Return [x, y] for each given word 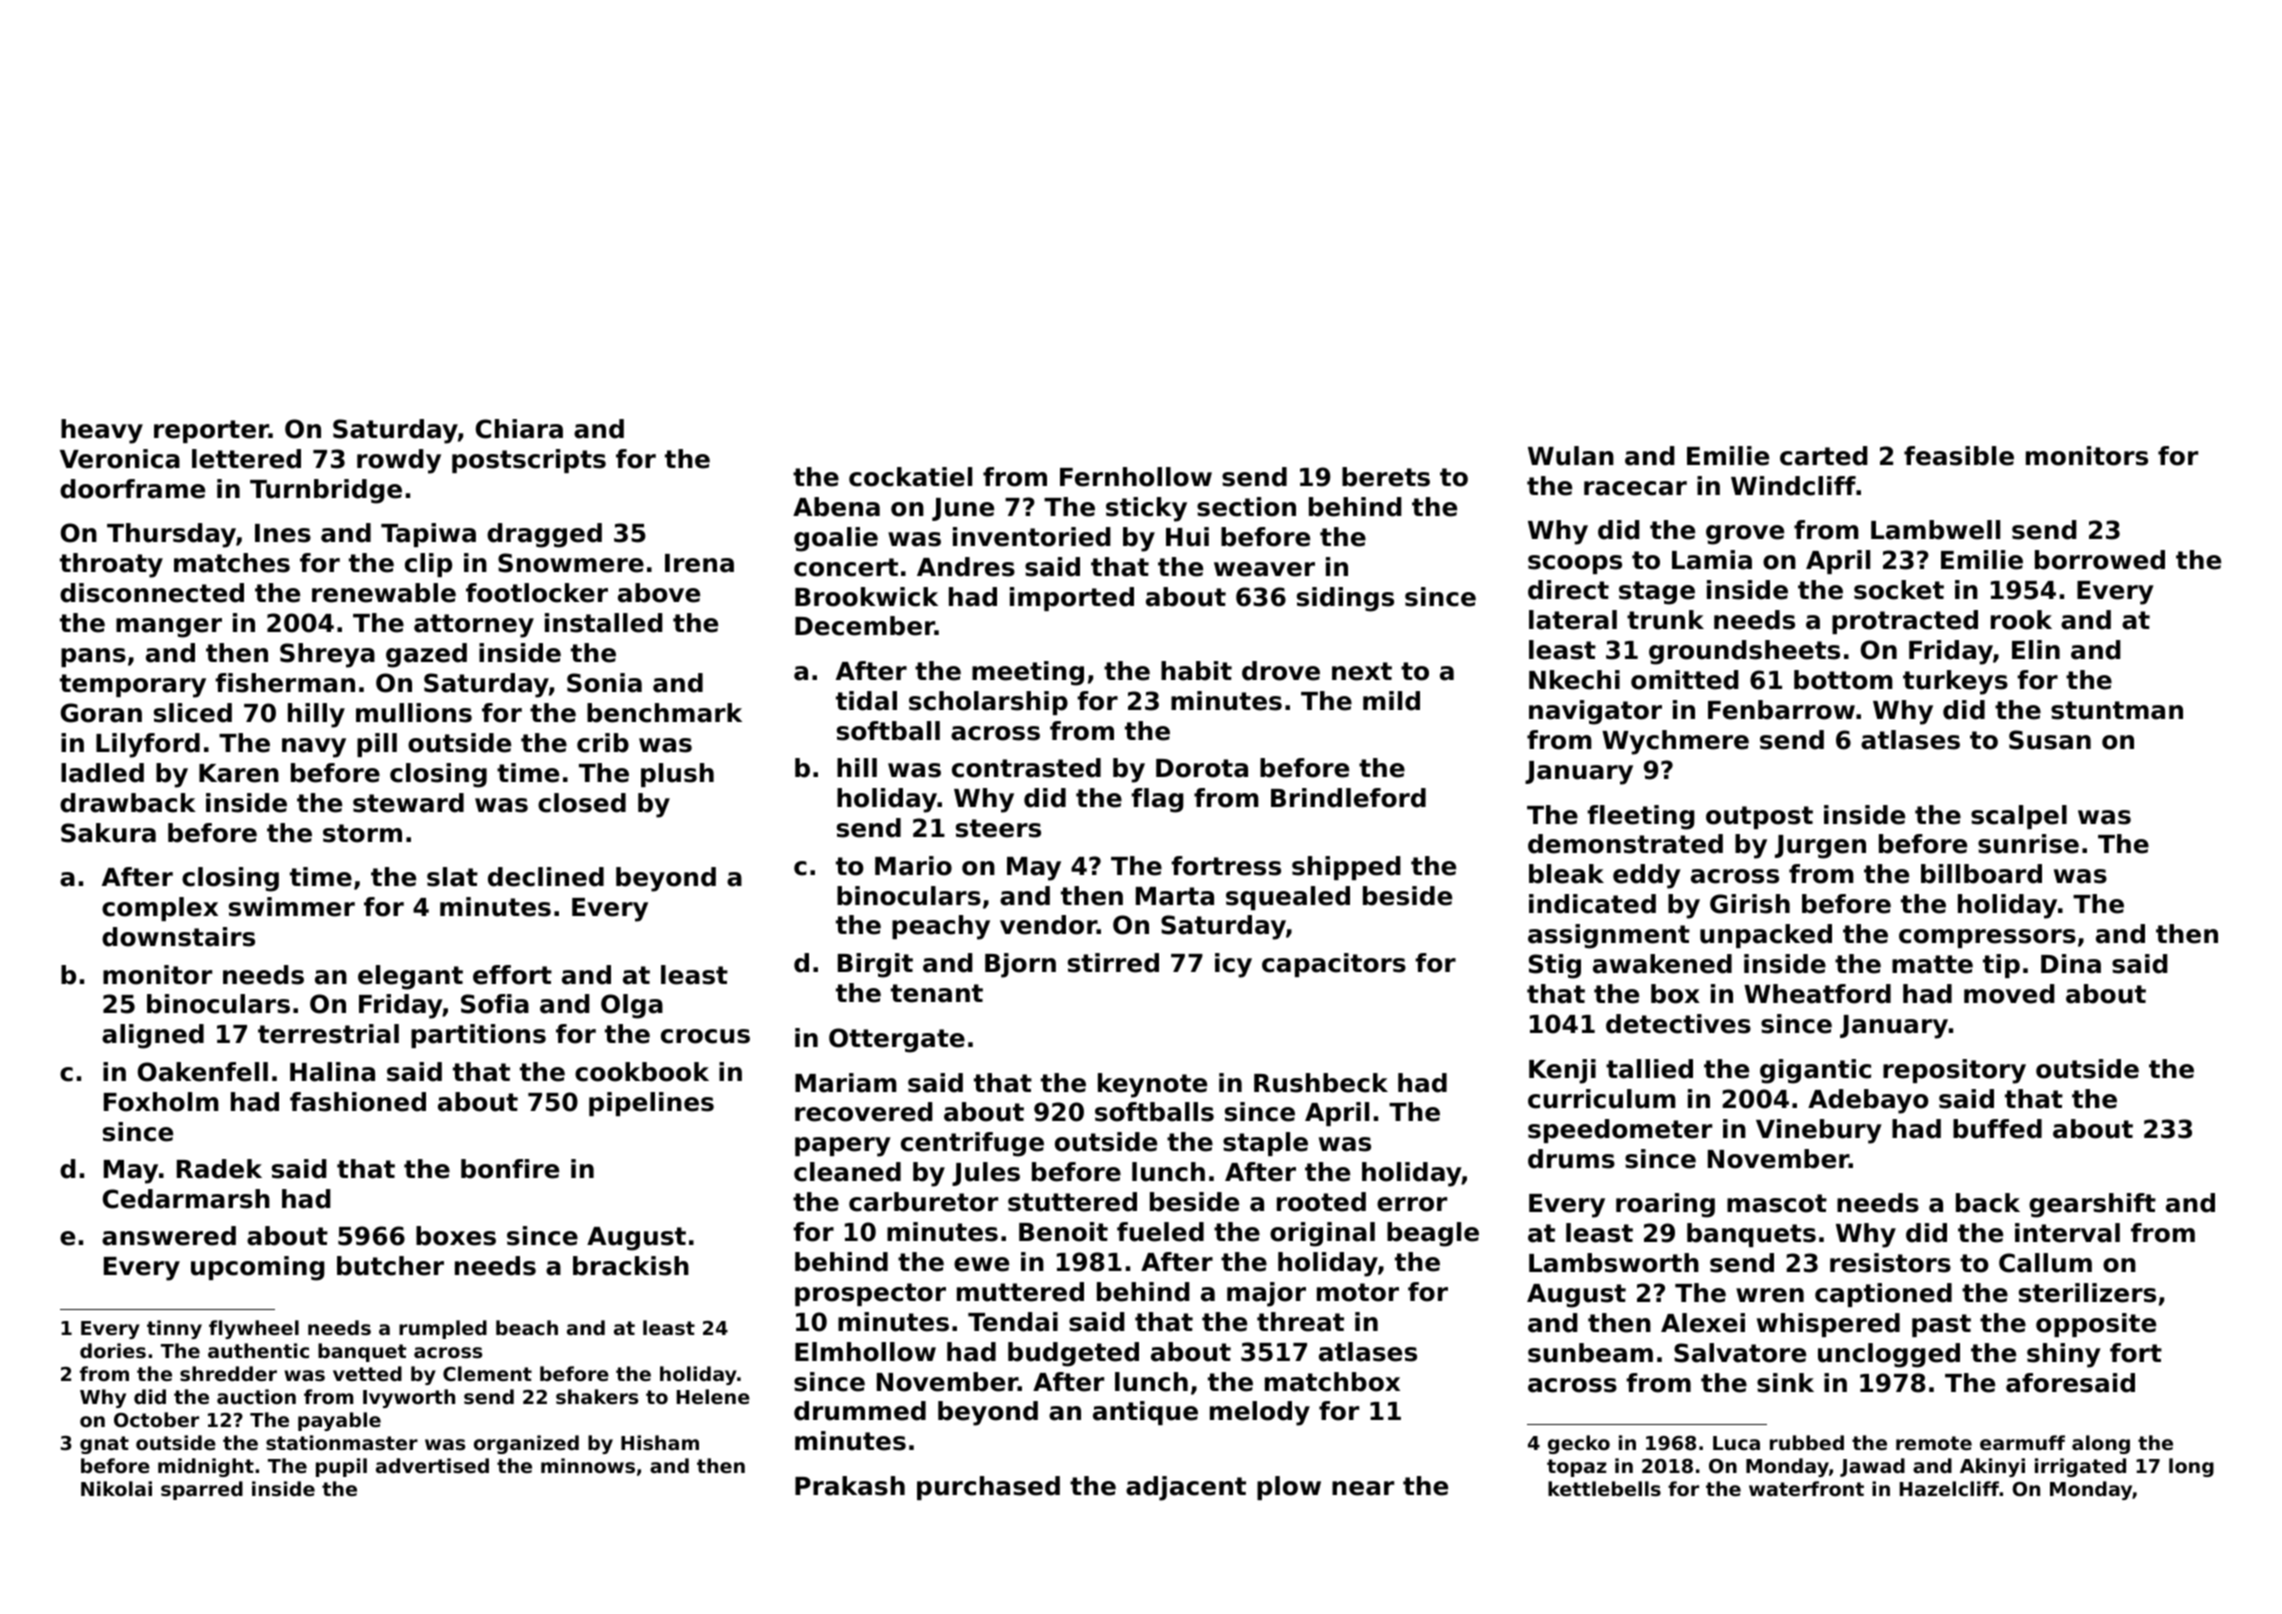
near [1363, 1488]
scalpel [2019, 817]
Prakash [850, 1486]
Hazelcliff [1949, 1488]
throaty [111, 565]
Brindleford [1348, 798]
